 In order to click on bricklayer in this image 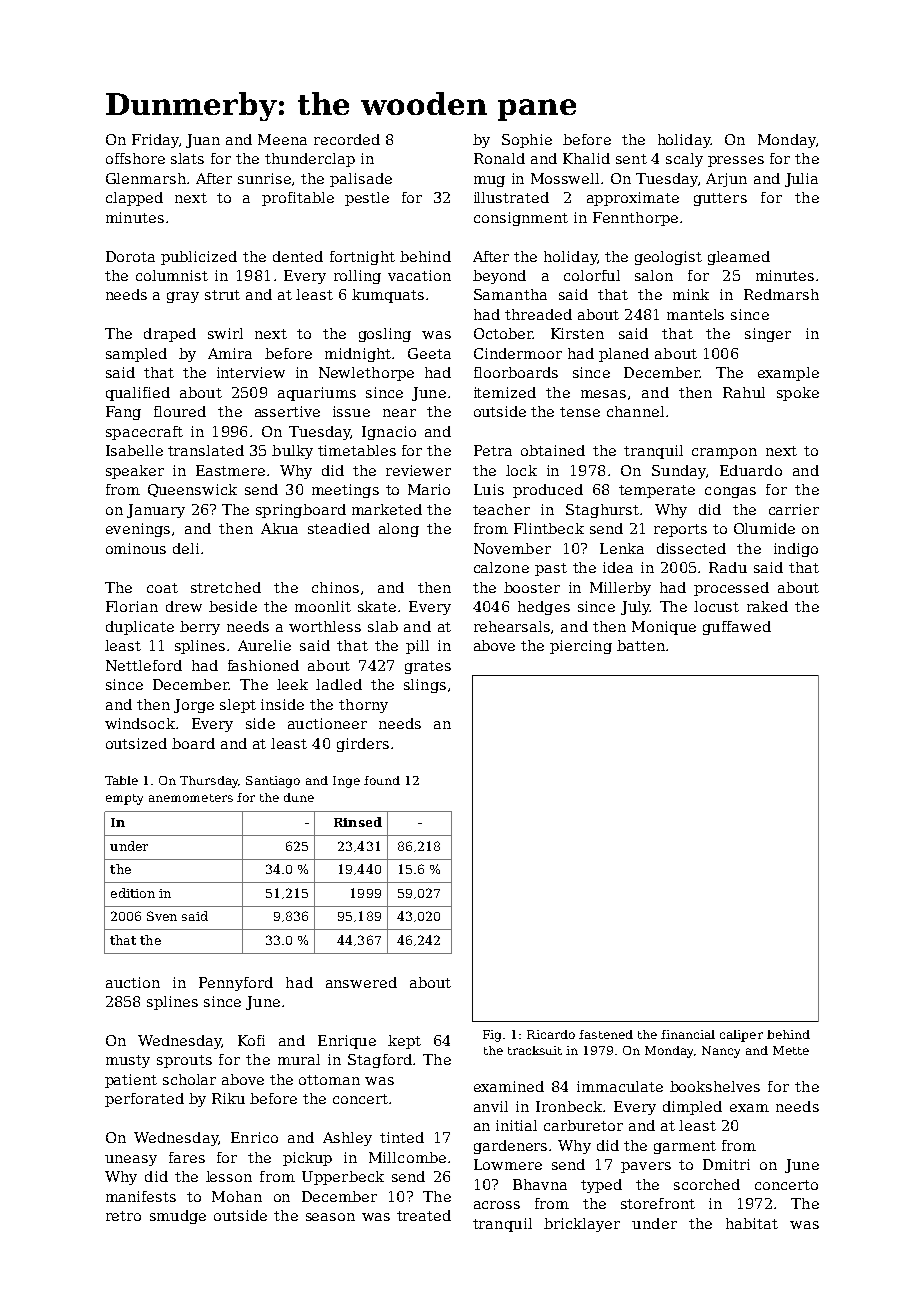, I will do `click(582, 1225)`.
